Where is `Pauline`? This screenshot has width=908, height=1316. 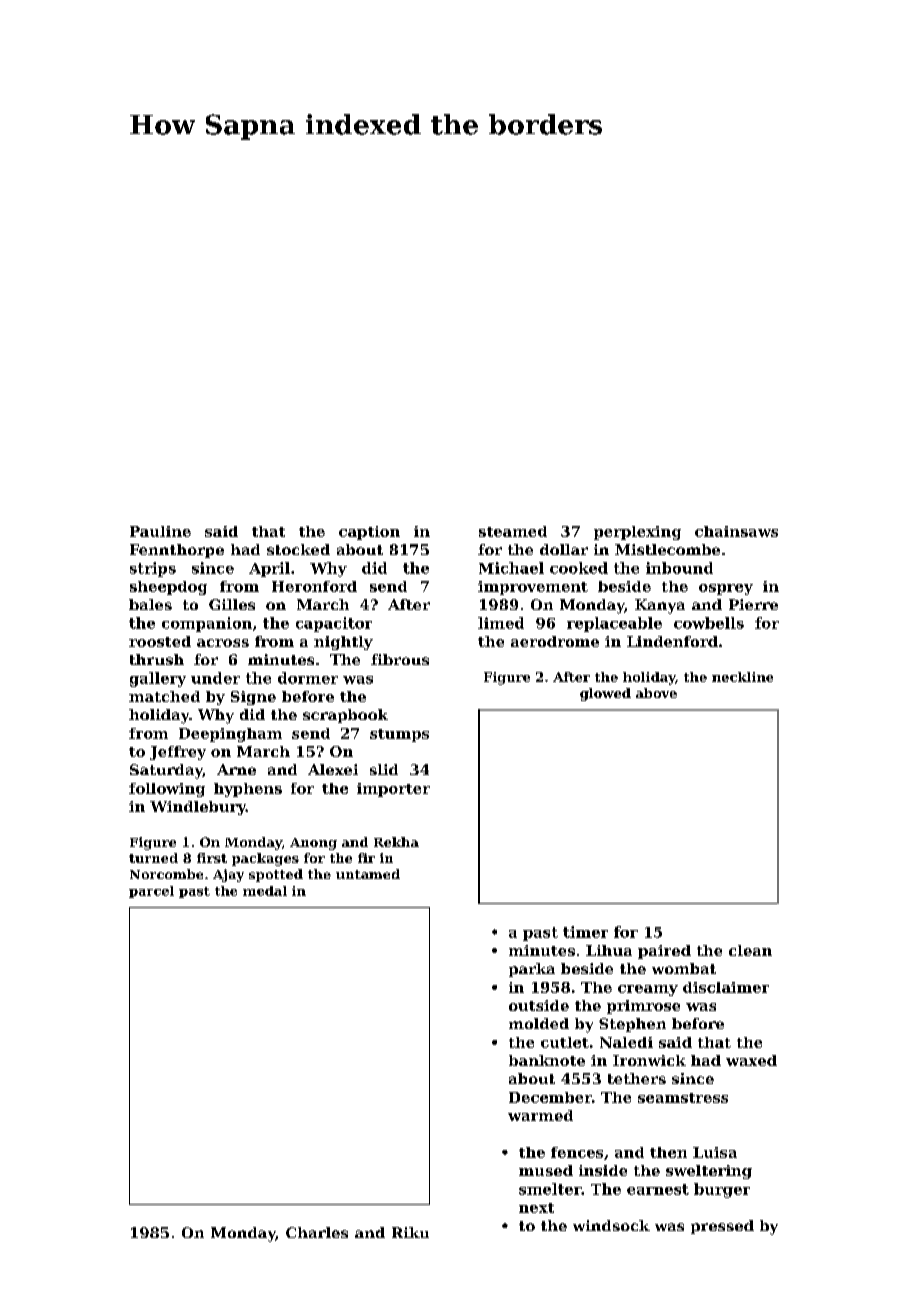 Pauline is located at coordinates (160, 531).
